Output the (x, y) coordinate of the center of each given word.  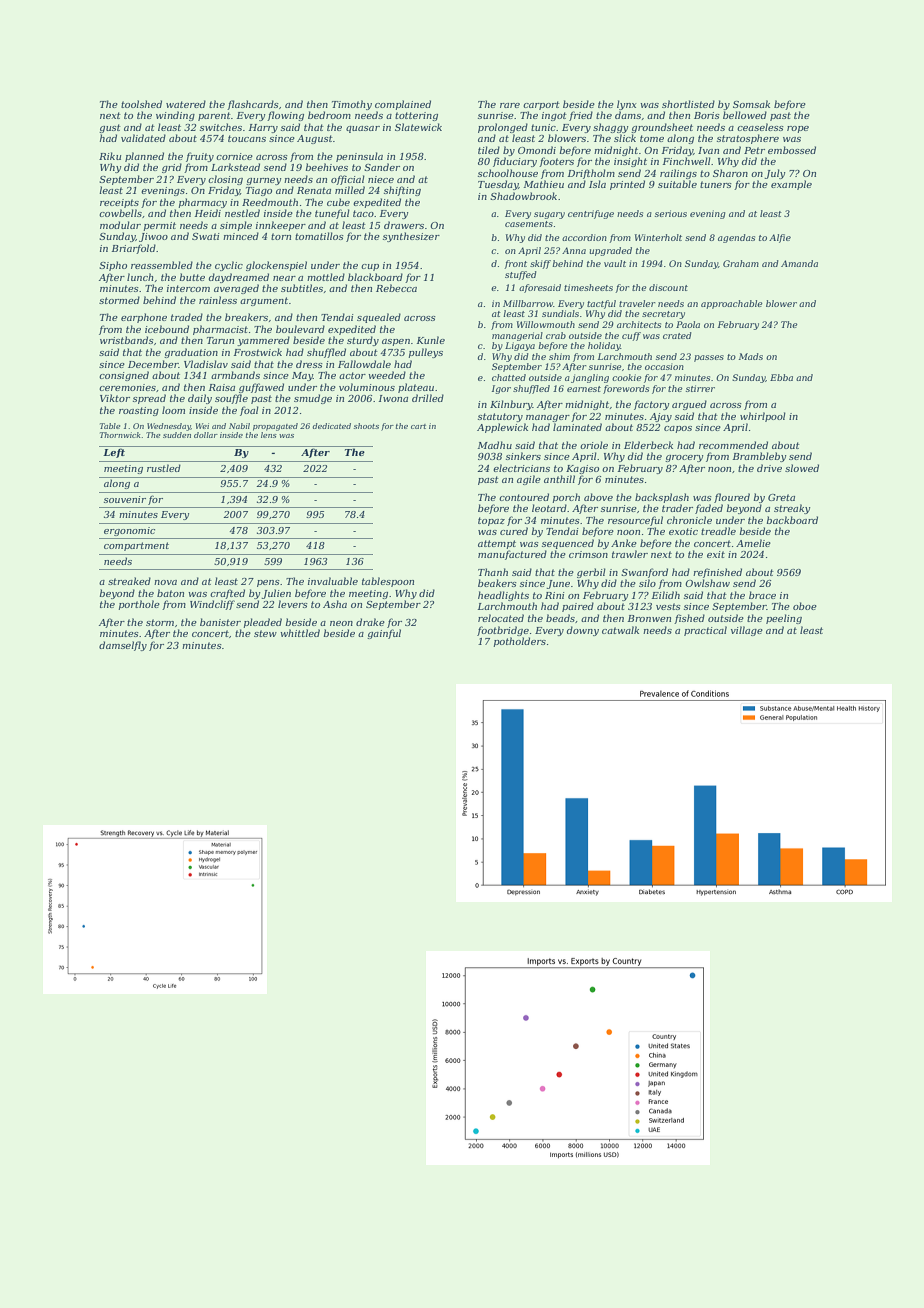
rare (510, 105)
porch (566, 498)
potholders (520, 642)
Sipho (113, 266)
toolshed (141, 104)
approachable (732, 304)
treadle (718, 531)
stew (265, 633)
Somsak (751, 104)
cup (370, 267)
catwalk (620, 630)
